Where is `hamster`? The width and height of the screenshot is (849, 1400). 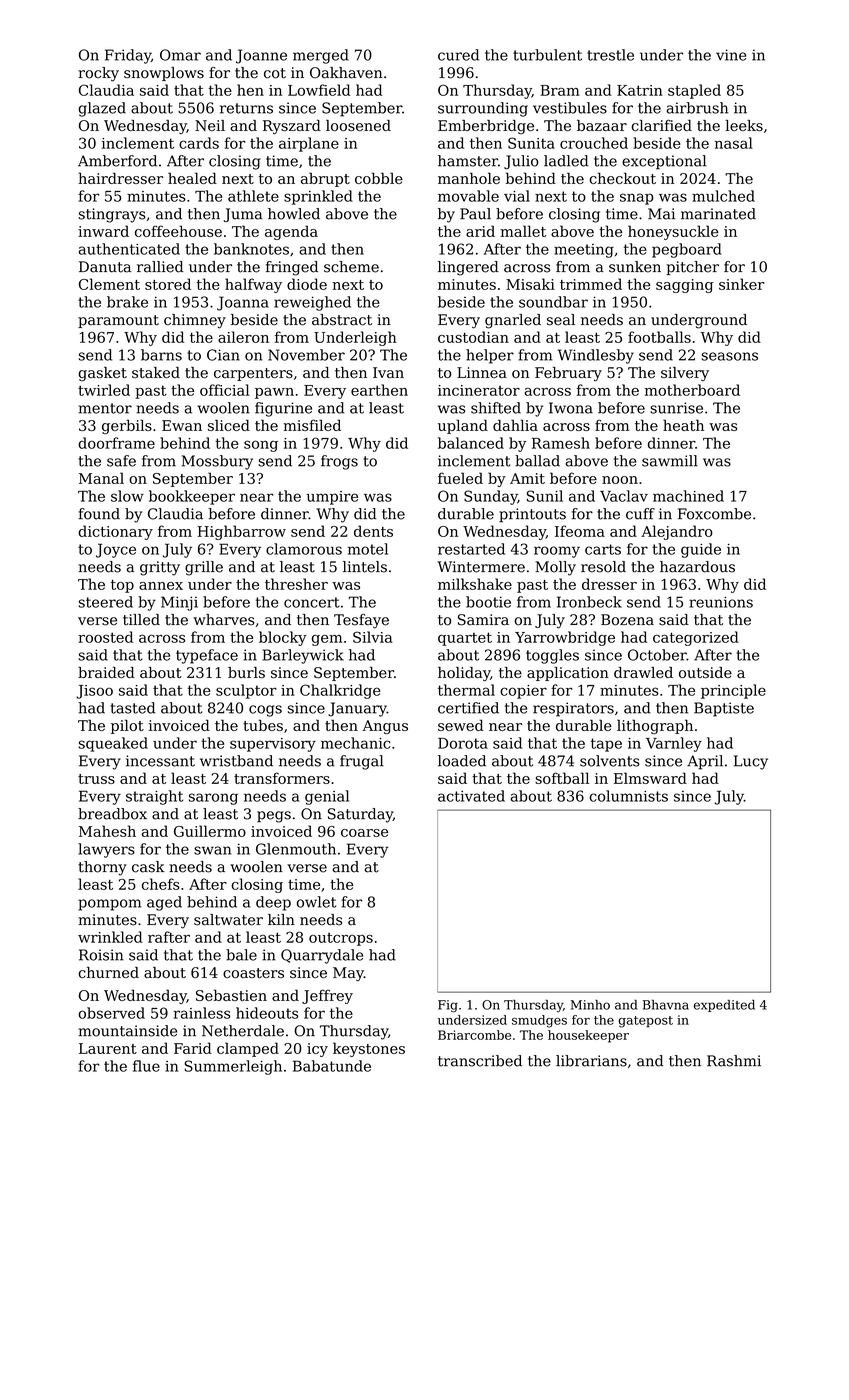 hamster is located at coordinates (468, 161).
